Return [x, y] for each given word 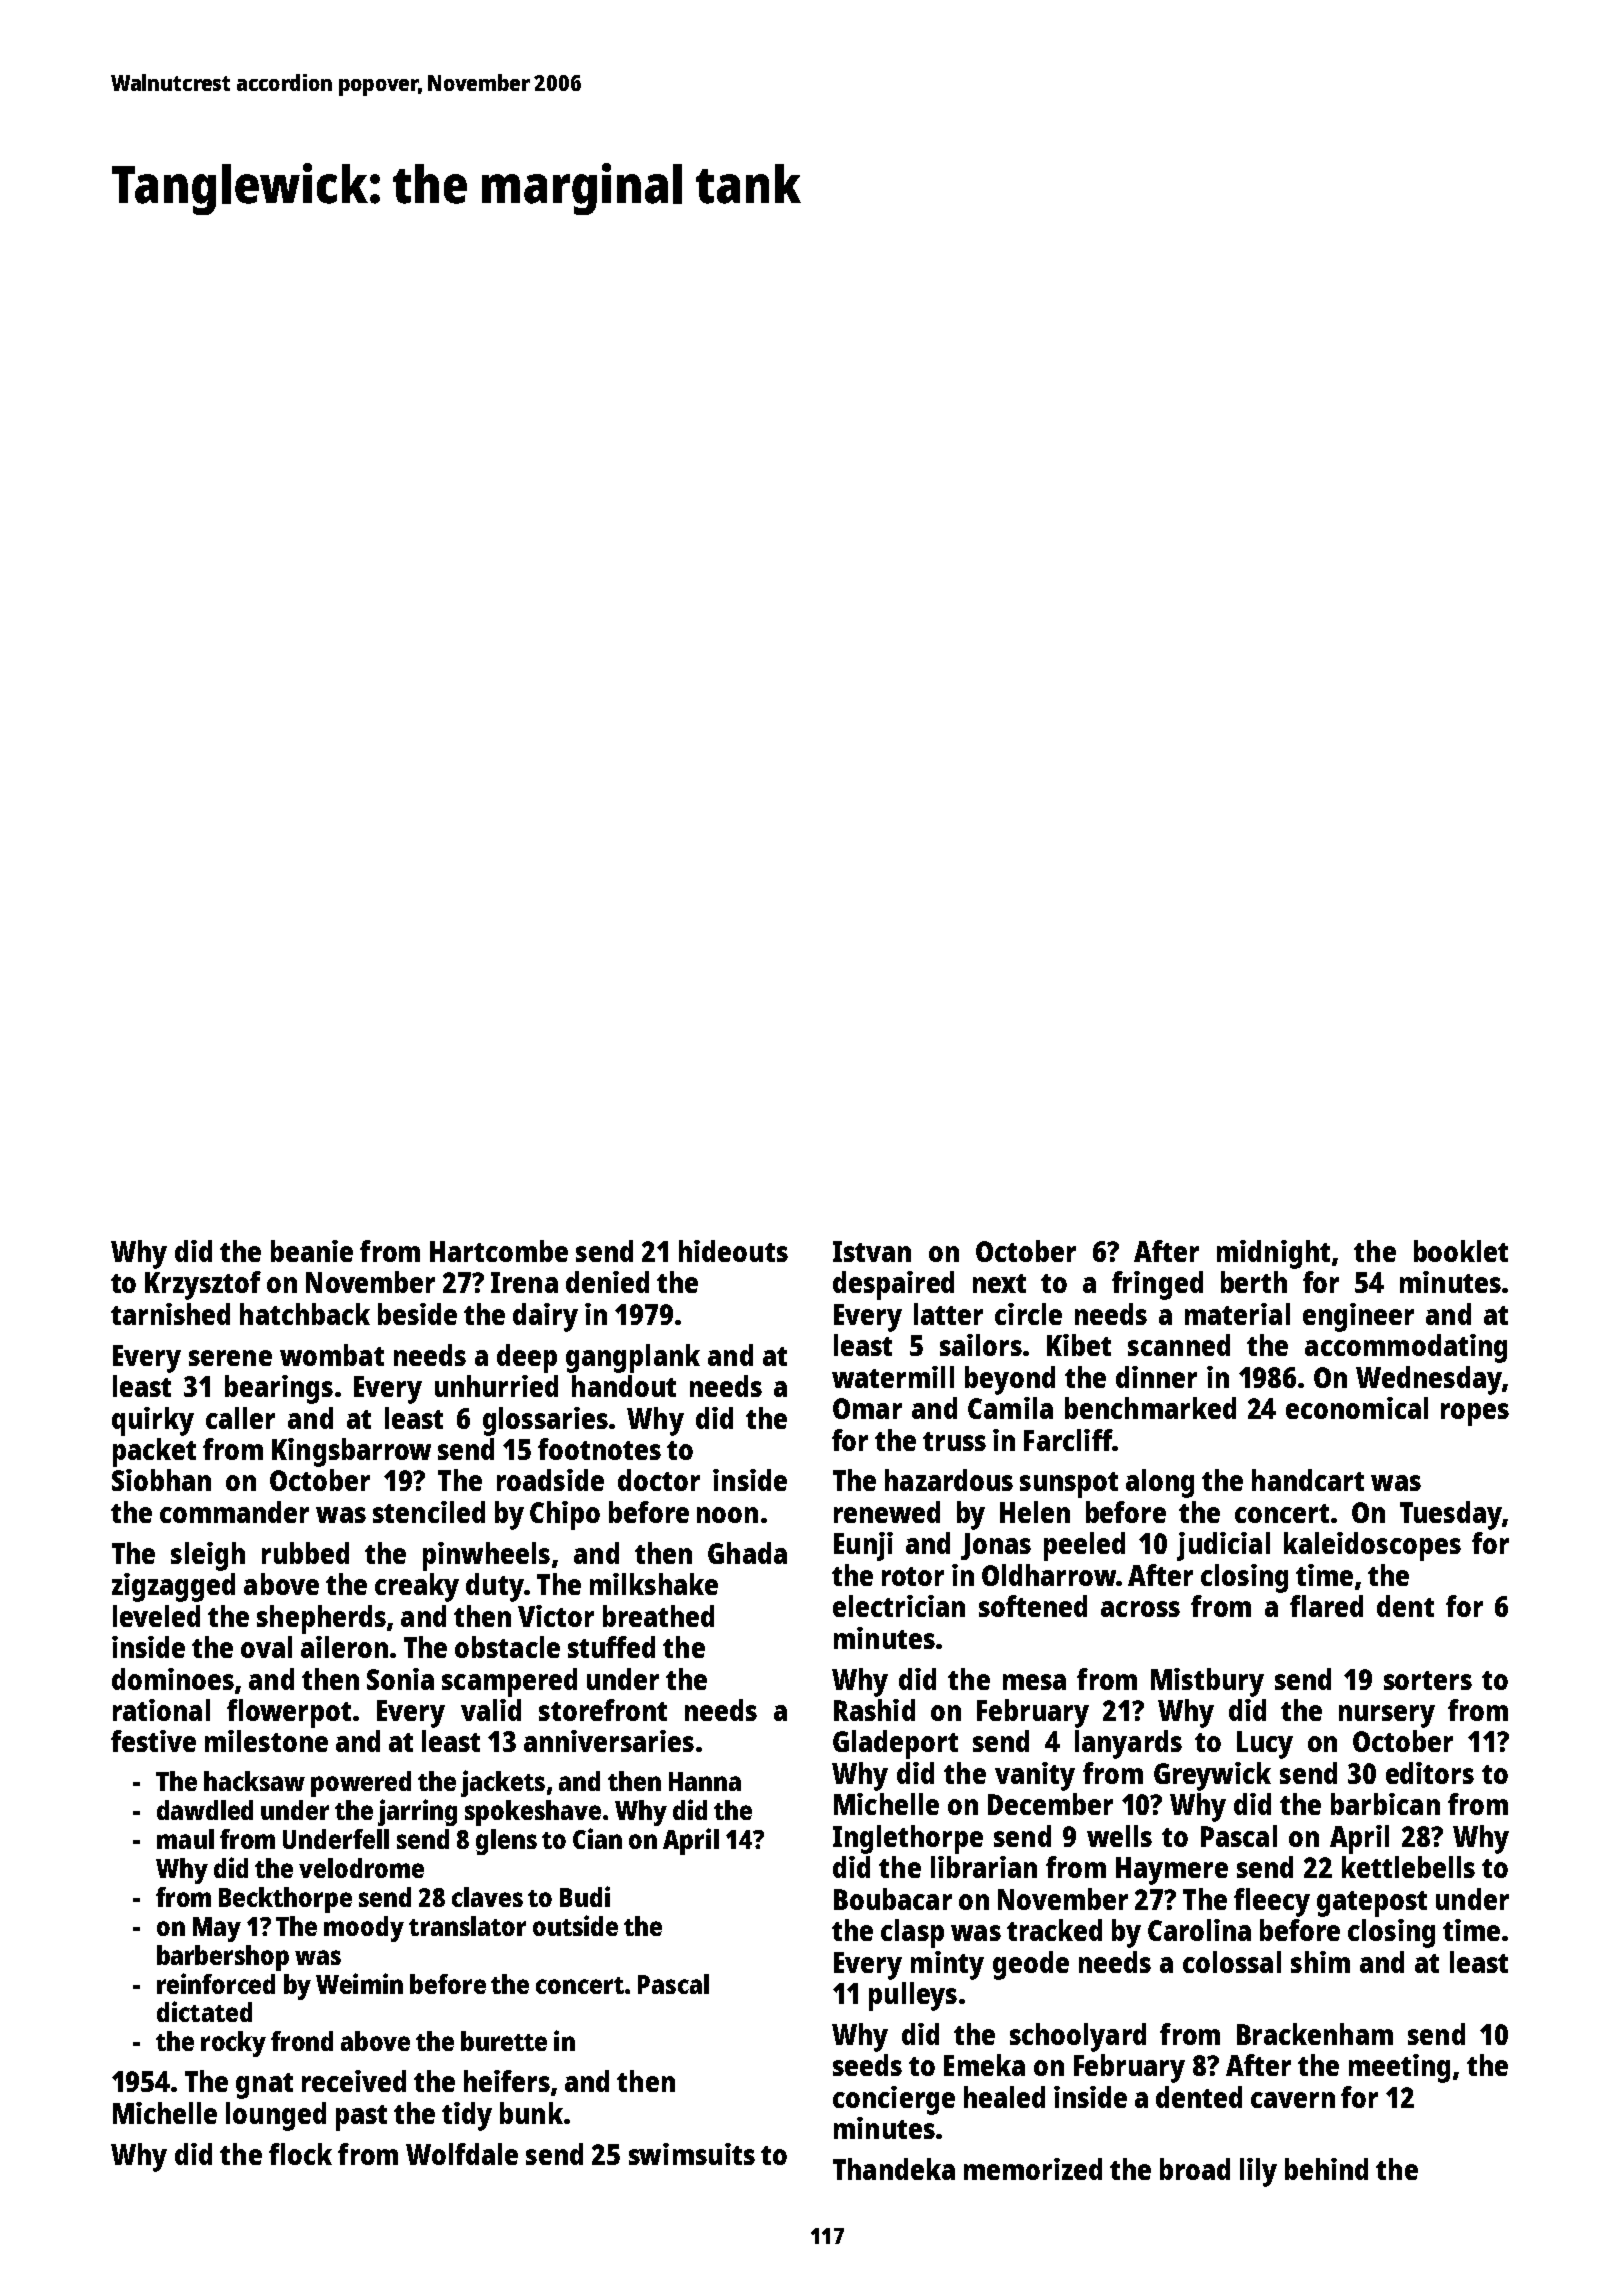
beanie [312, 1251]
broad [1195, 2169]
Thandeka [894, 2169]
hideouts [733, 1251]
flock [300, 2154]
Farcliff [1068, 1440]
